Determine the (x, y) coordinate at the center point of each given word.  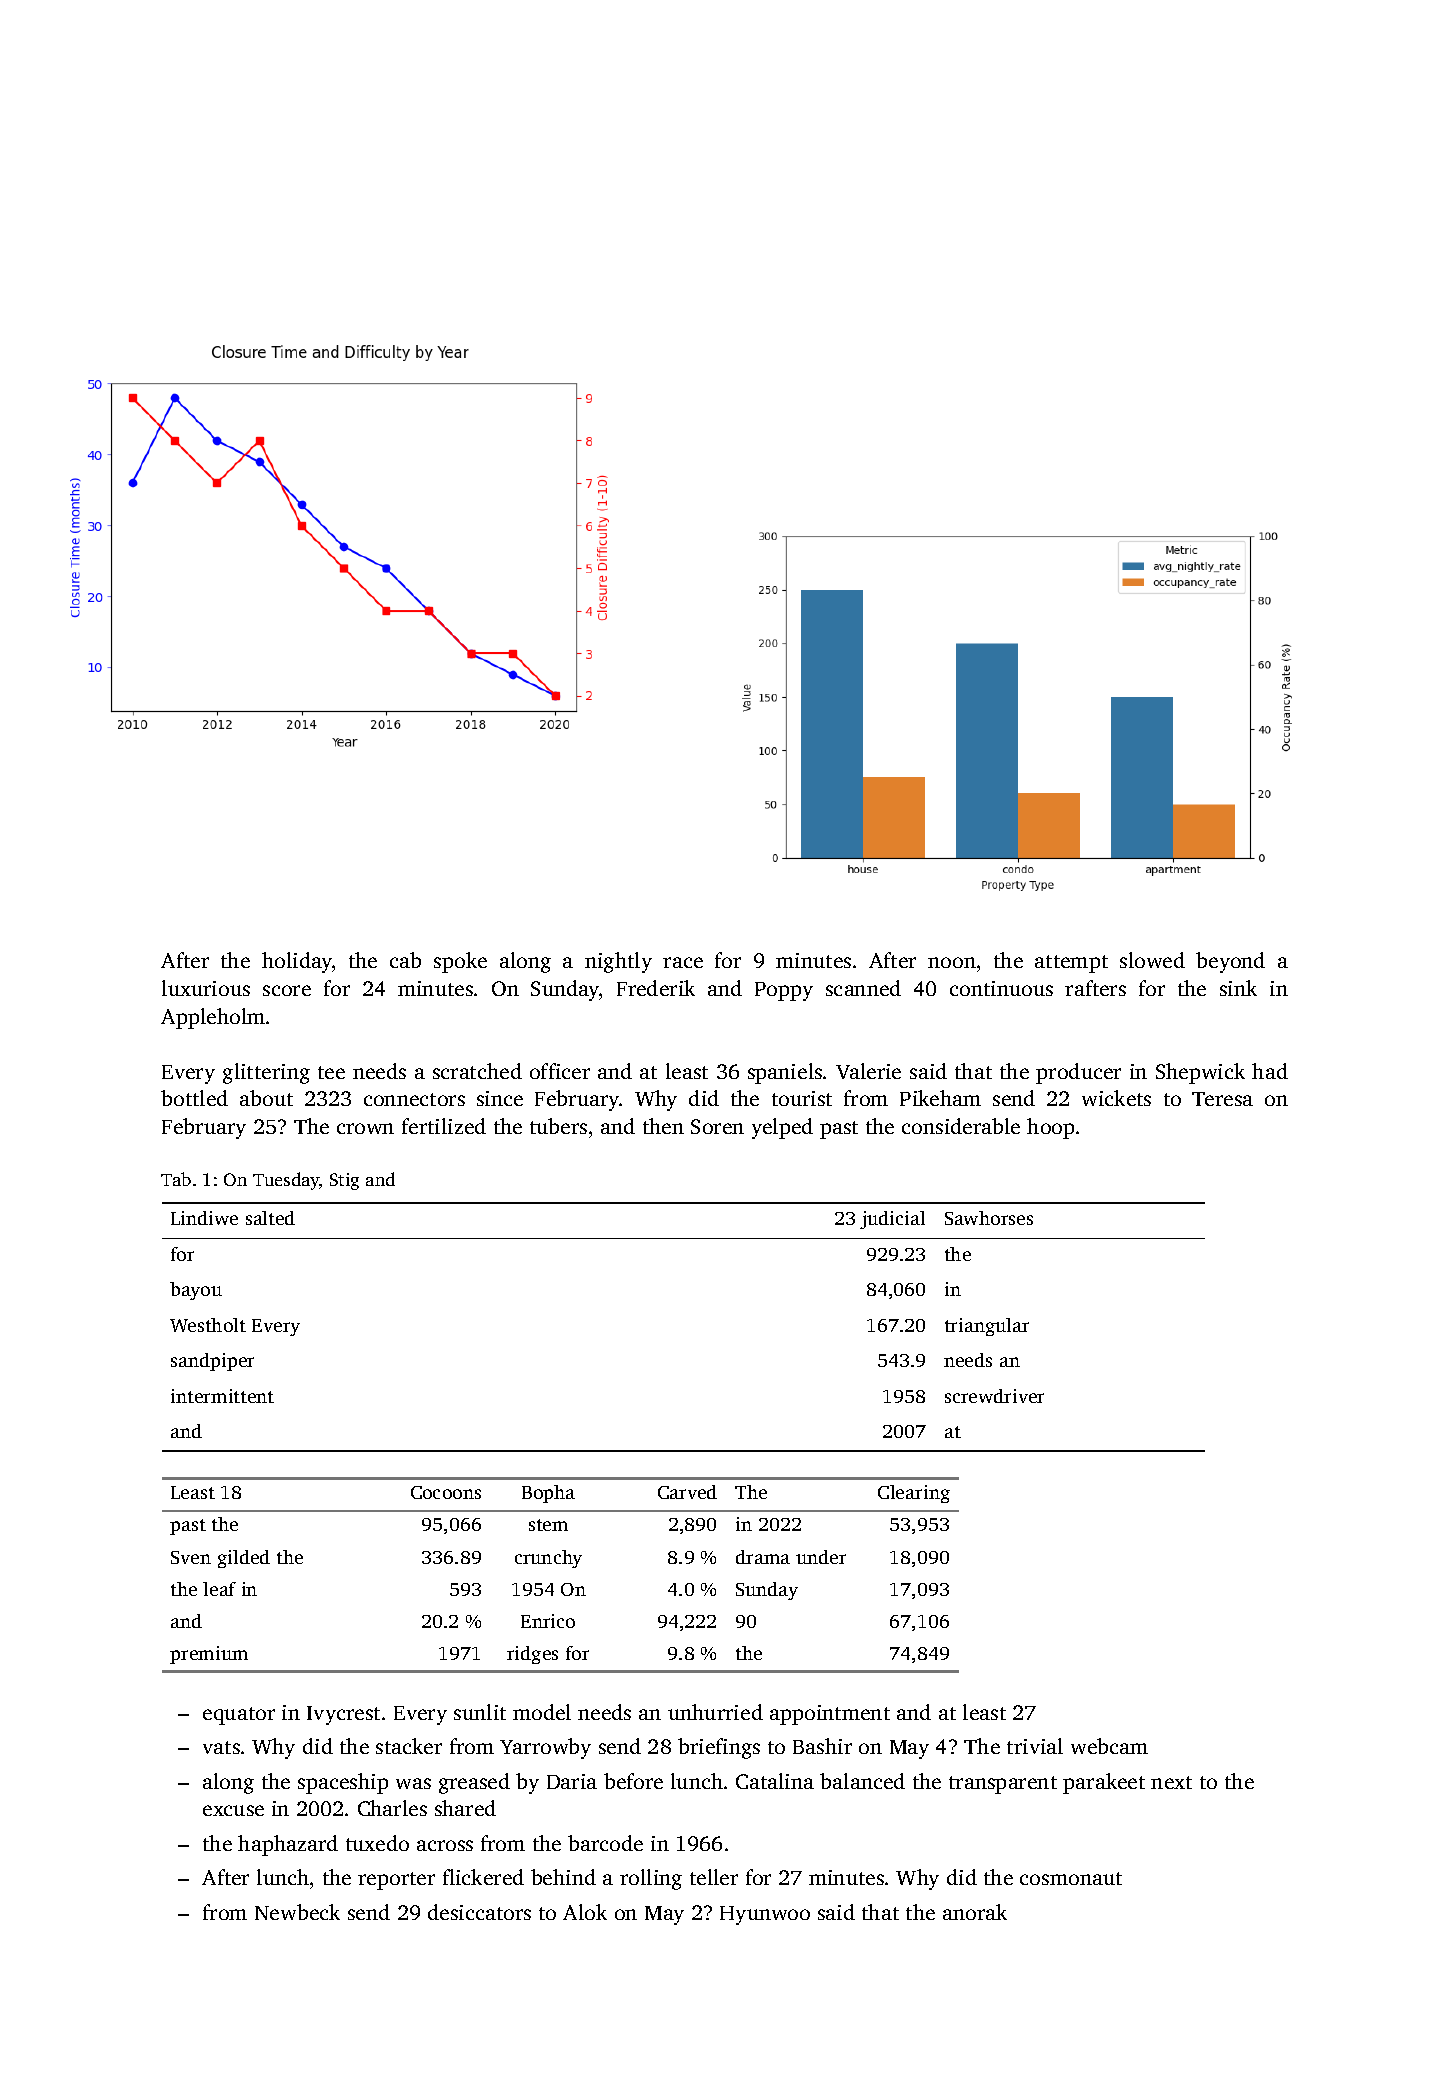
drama (763, 1557)
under (821, 1557)
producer (1078, 1073)
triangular (987, 1327)
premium (209, 1655)
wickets (1116, 1098)
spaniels (785, 1073)
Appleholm (213, 1018)
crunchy (548, 1559)
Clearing (914, 1494)
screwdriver (994, 1396)
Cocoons (446, 1492)
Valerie (868, 1071)
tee (331, 1072)
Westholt (208, 1325)
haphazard (288, 1845)
